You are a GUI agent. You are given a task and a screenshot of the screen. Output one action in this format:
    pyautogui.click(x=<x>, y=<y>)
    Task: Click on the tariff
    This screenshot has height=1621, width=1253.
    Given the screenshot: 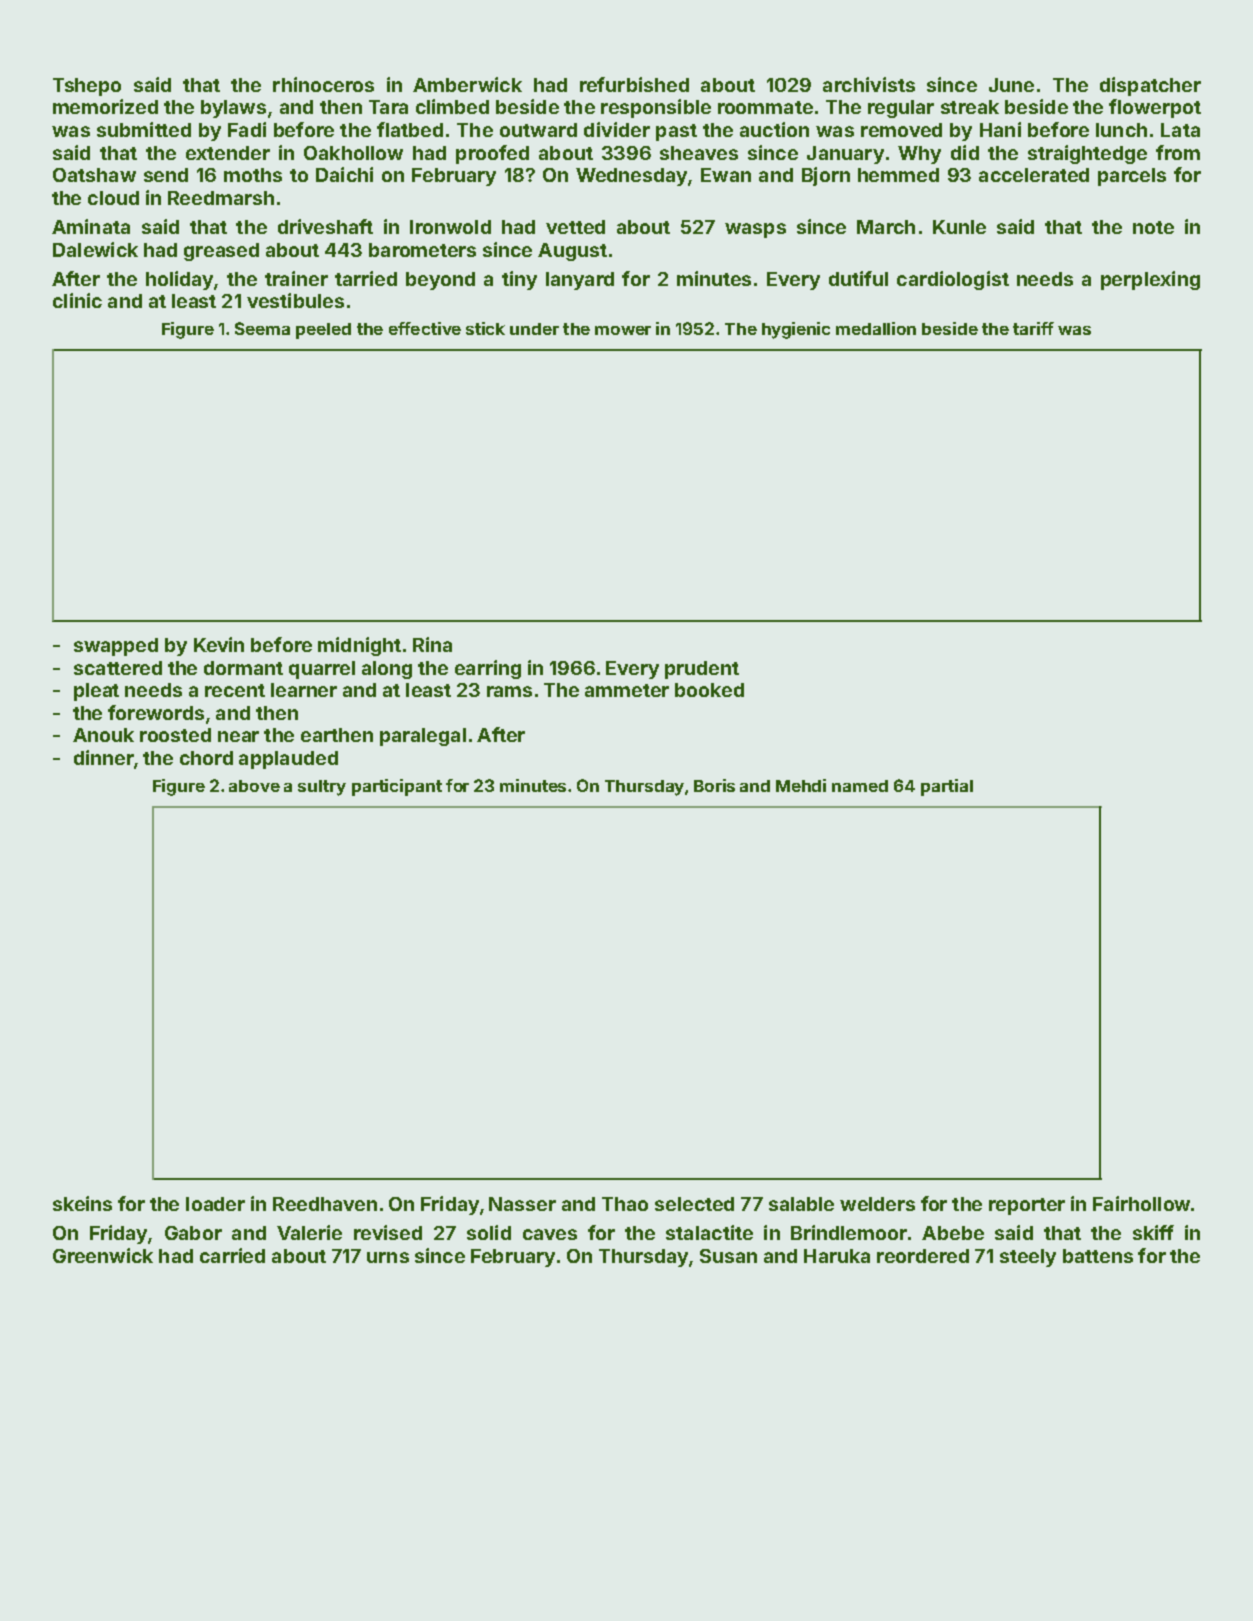 What is the action you would take?
    pyautogui.click(x=1033, y=328)
